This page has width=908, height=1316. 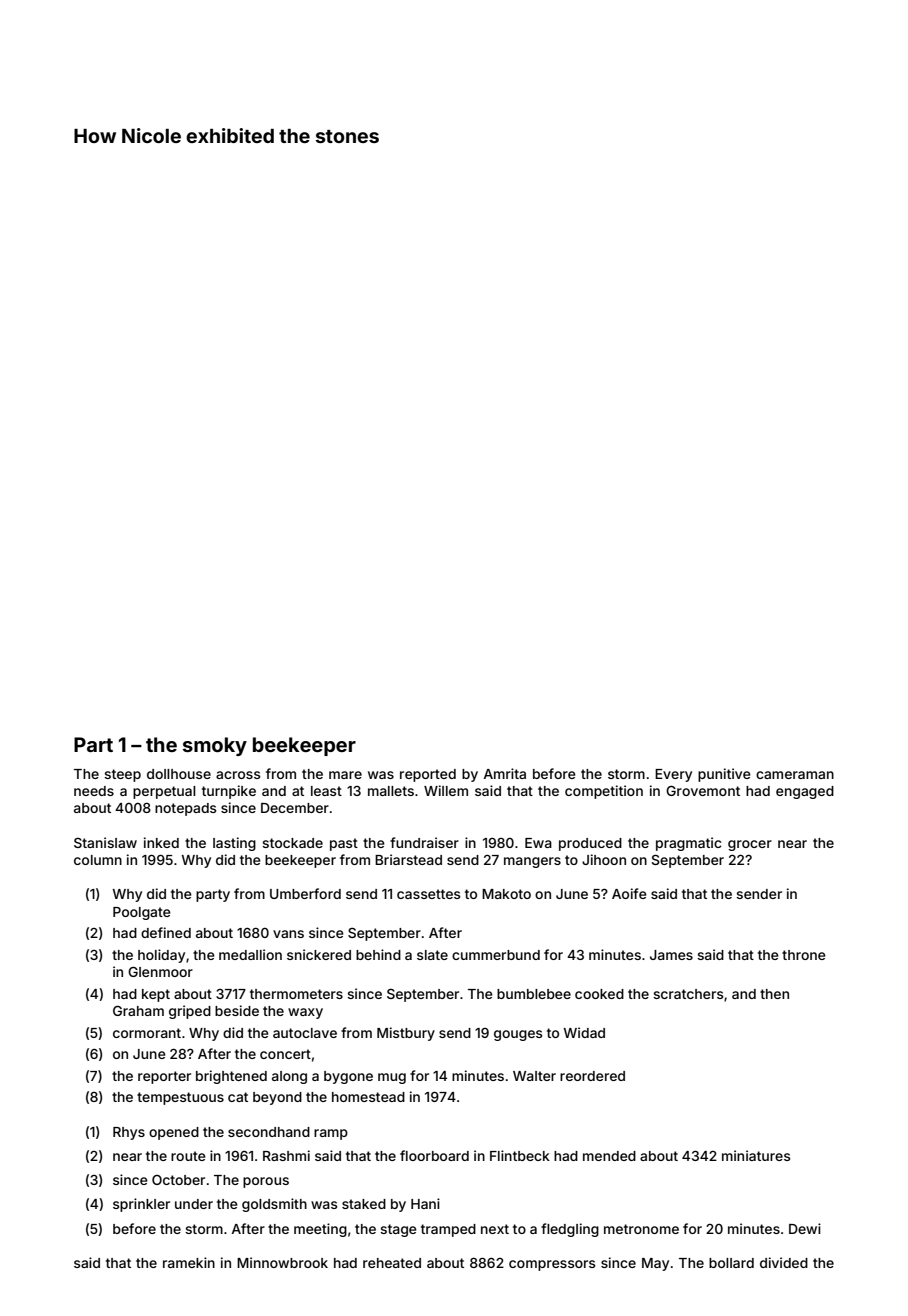 What do you see at coordinates (756, 1155) in the page?
I see `miniatures` at bounding box center [756, 1155].
